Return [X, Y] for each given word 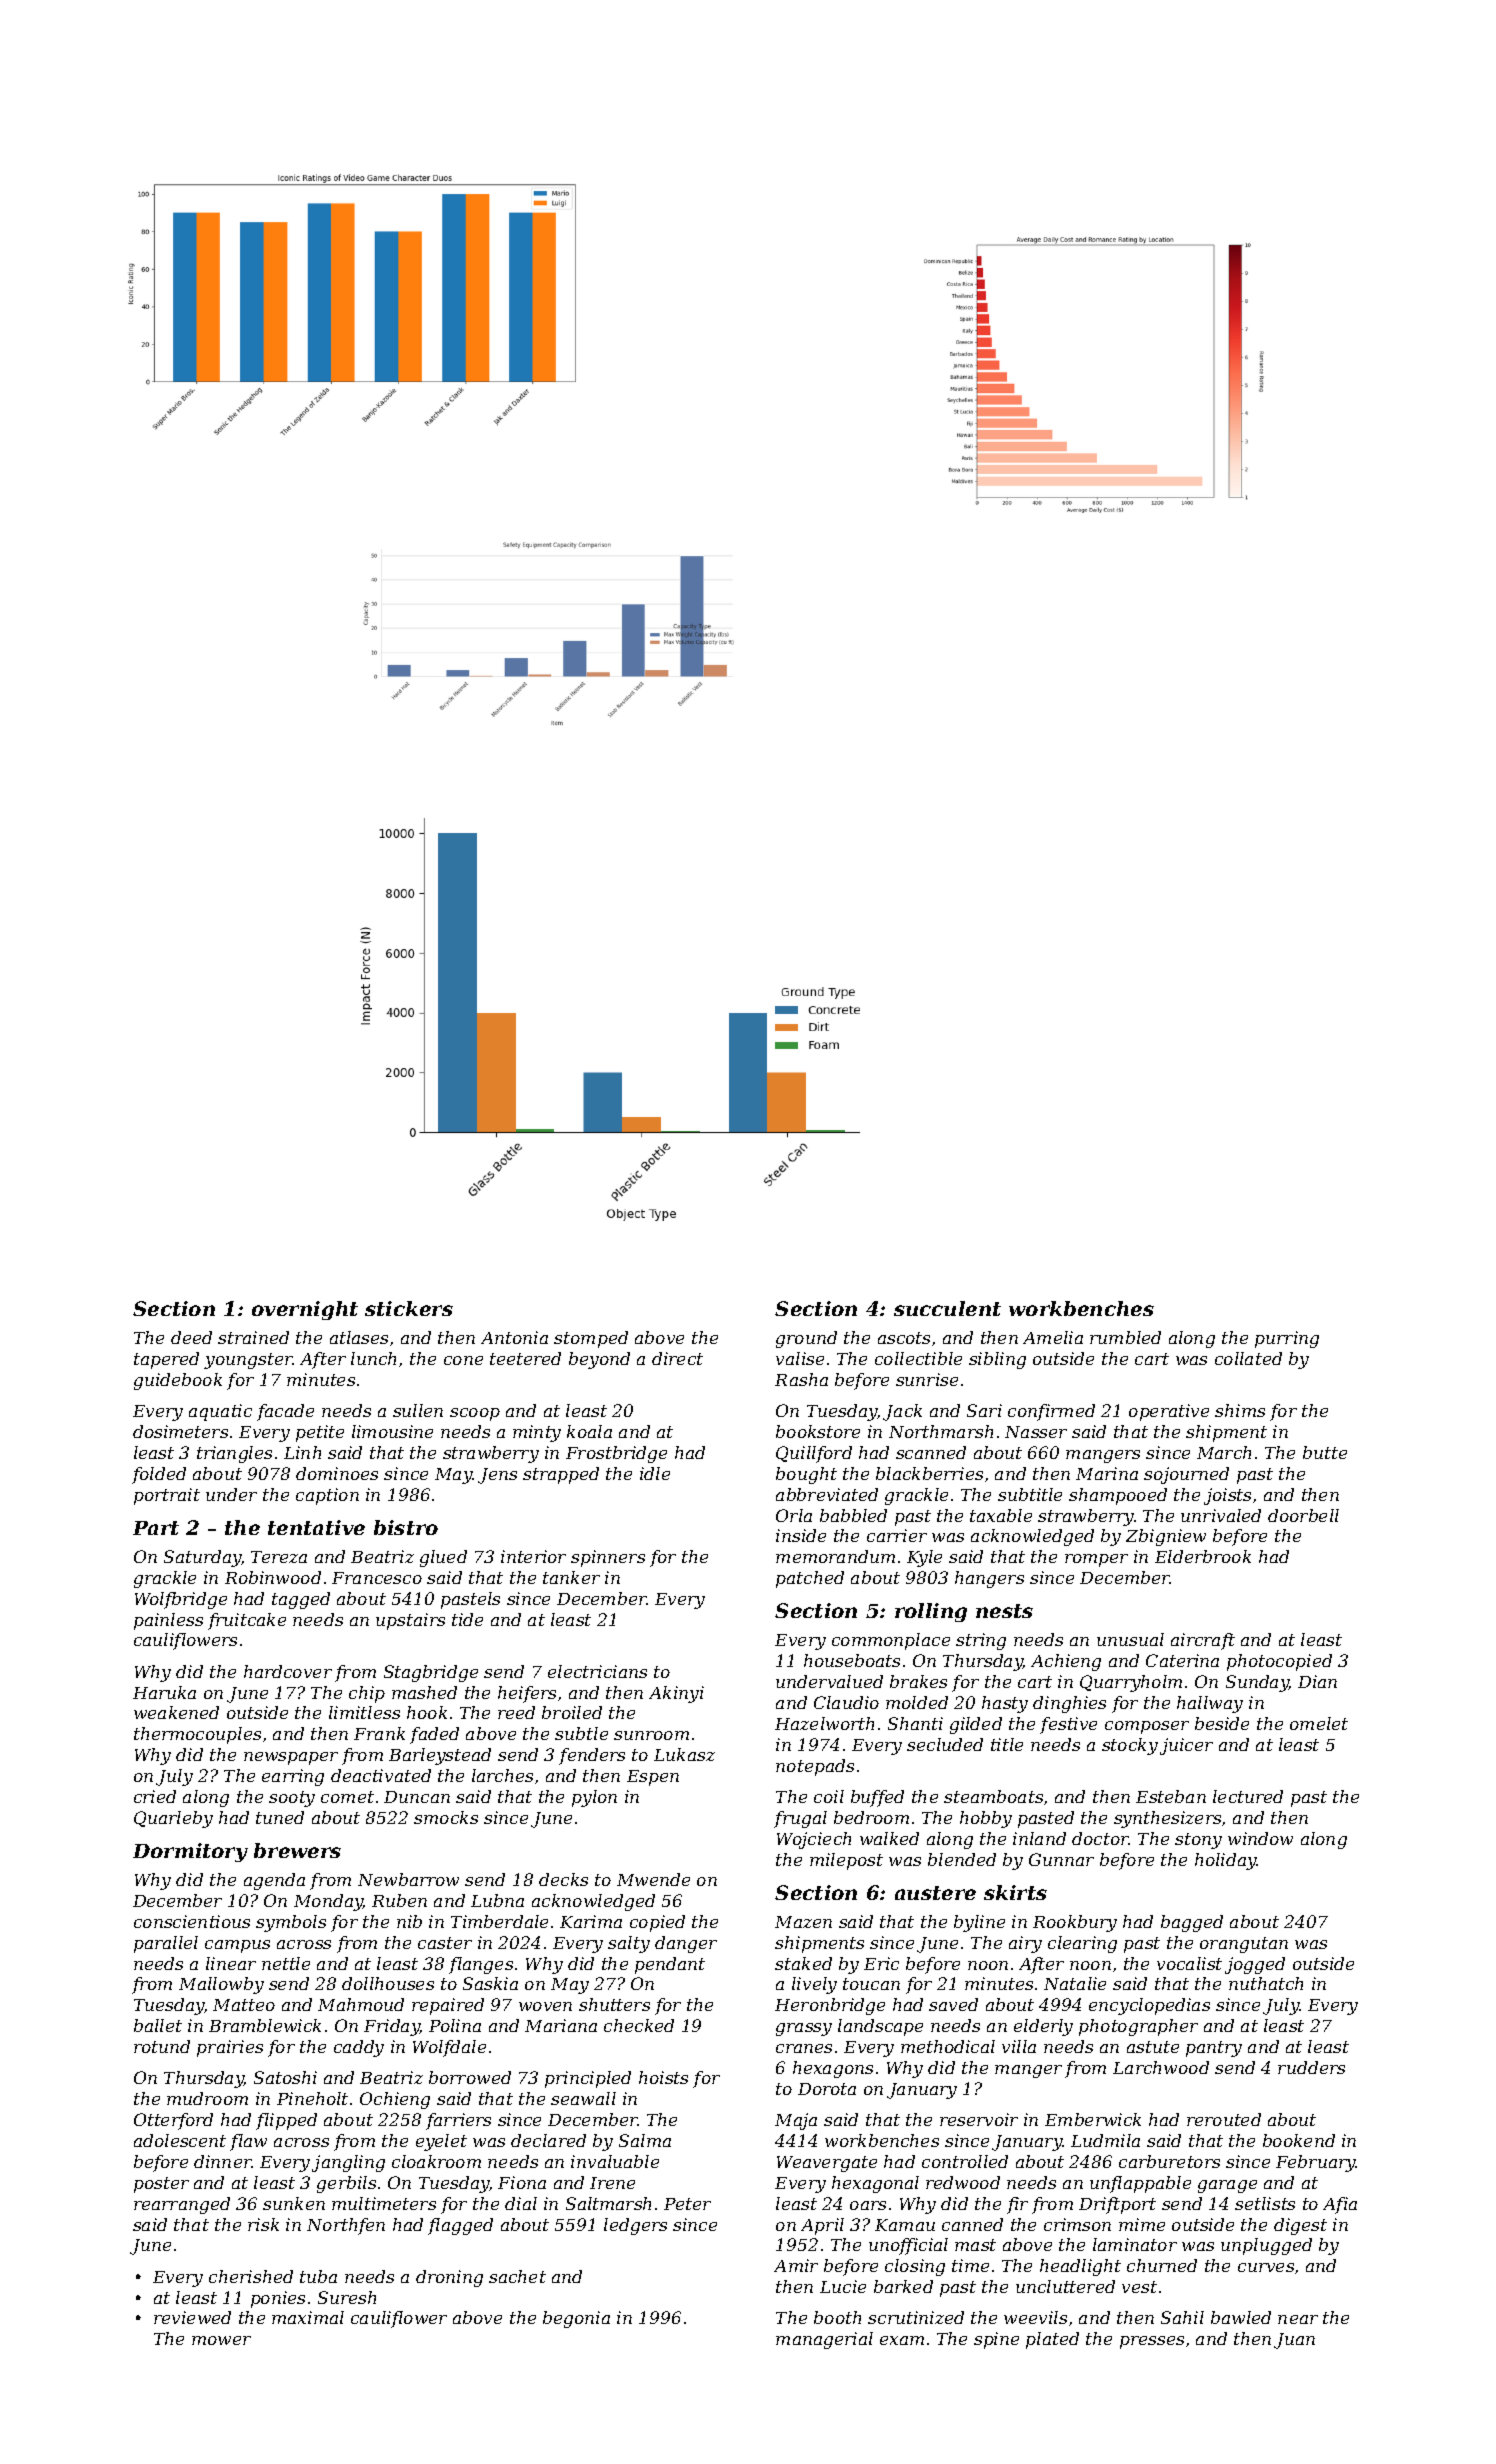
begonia [576, 2319]
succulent [947, 1308]
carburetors [1169, 2161]
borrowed [470, 2077]
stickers [409, 1308]
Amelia [1053, 1337]
